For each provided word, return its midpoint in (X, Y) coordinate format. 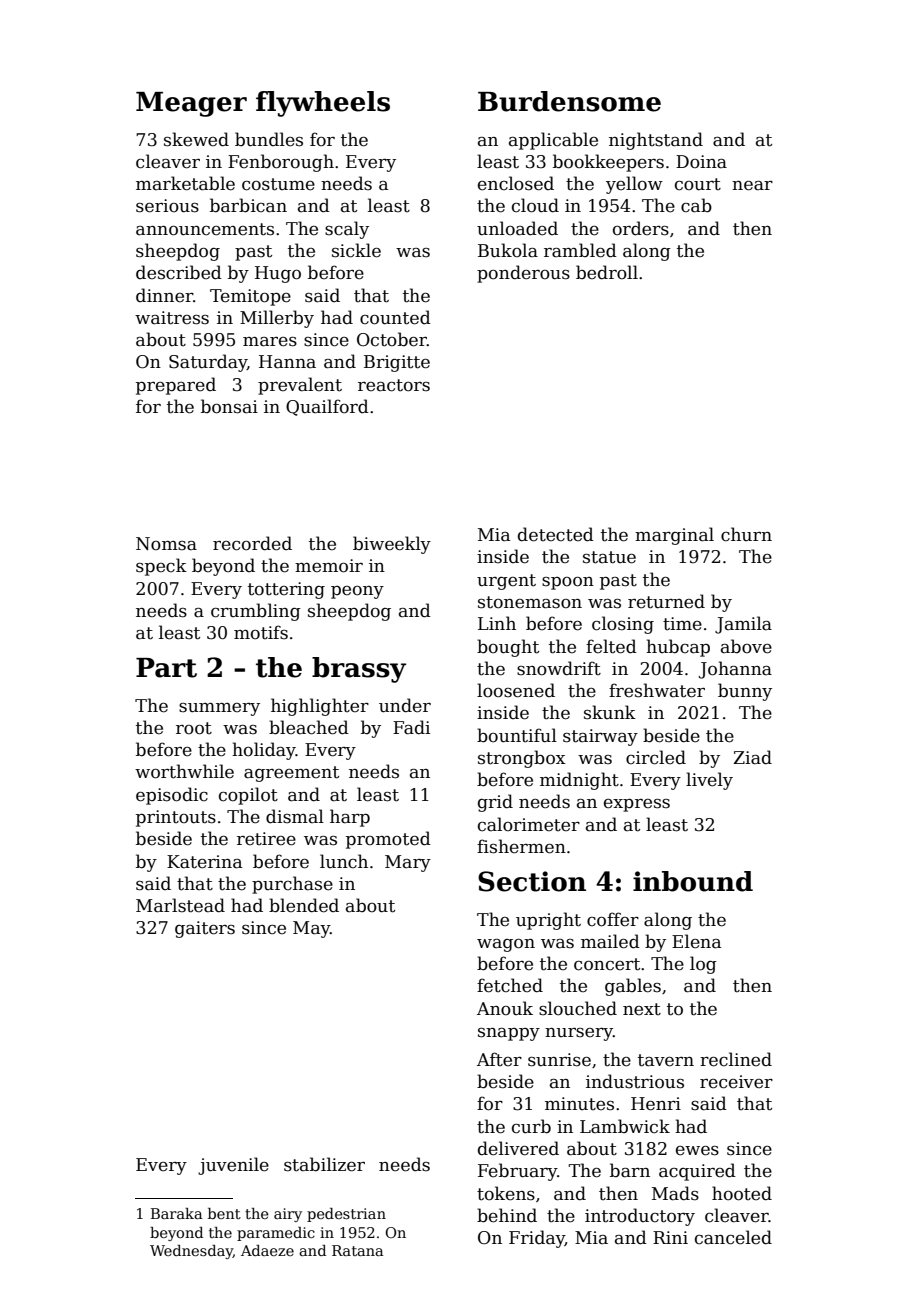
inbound (693, 881)
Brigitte (397, 363)
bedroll (607, 272)
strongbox (522, 759)
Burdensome (569, 101)
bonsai (229, 406)
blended (304, 905)
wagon (506, 945)
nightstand (656, 141)
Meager (191, 104)
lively (709, 781)
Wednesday (191, 1252)
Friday (537, 1239)
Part (166, 668)
